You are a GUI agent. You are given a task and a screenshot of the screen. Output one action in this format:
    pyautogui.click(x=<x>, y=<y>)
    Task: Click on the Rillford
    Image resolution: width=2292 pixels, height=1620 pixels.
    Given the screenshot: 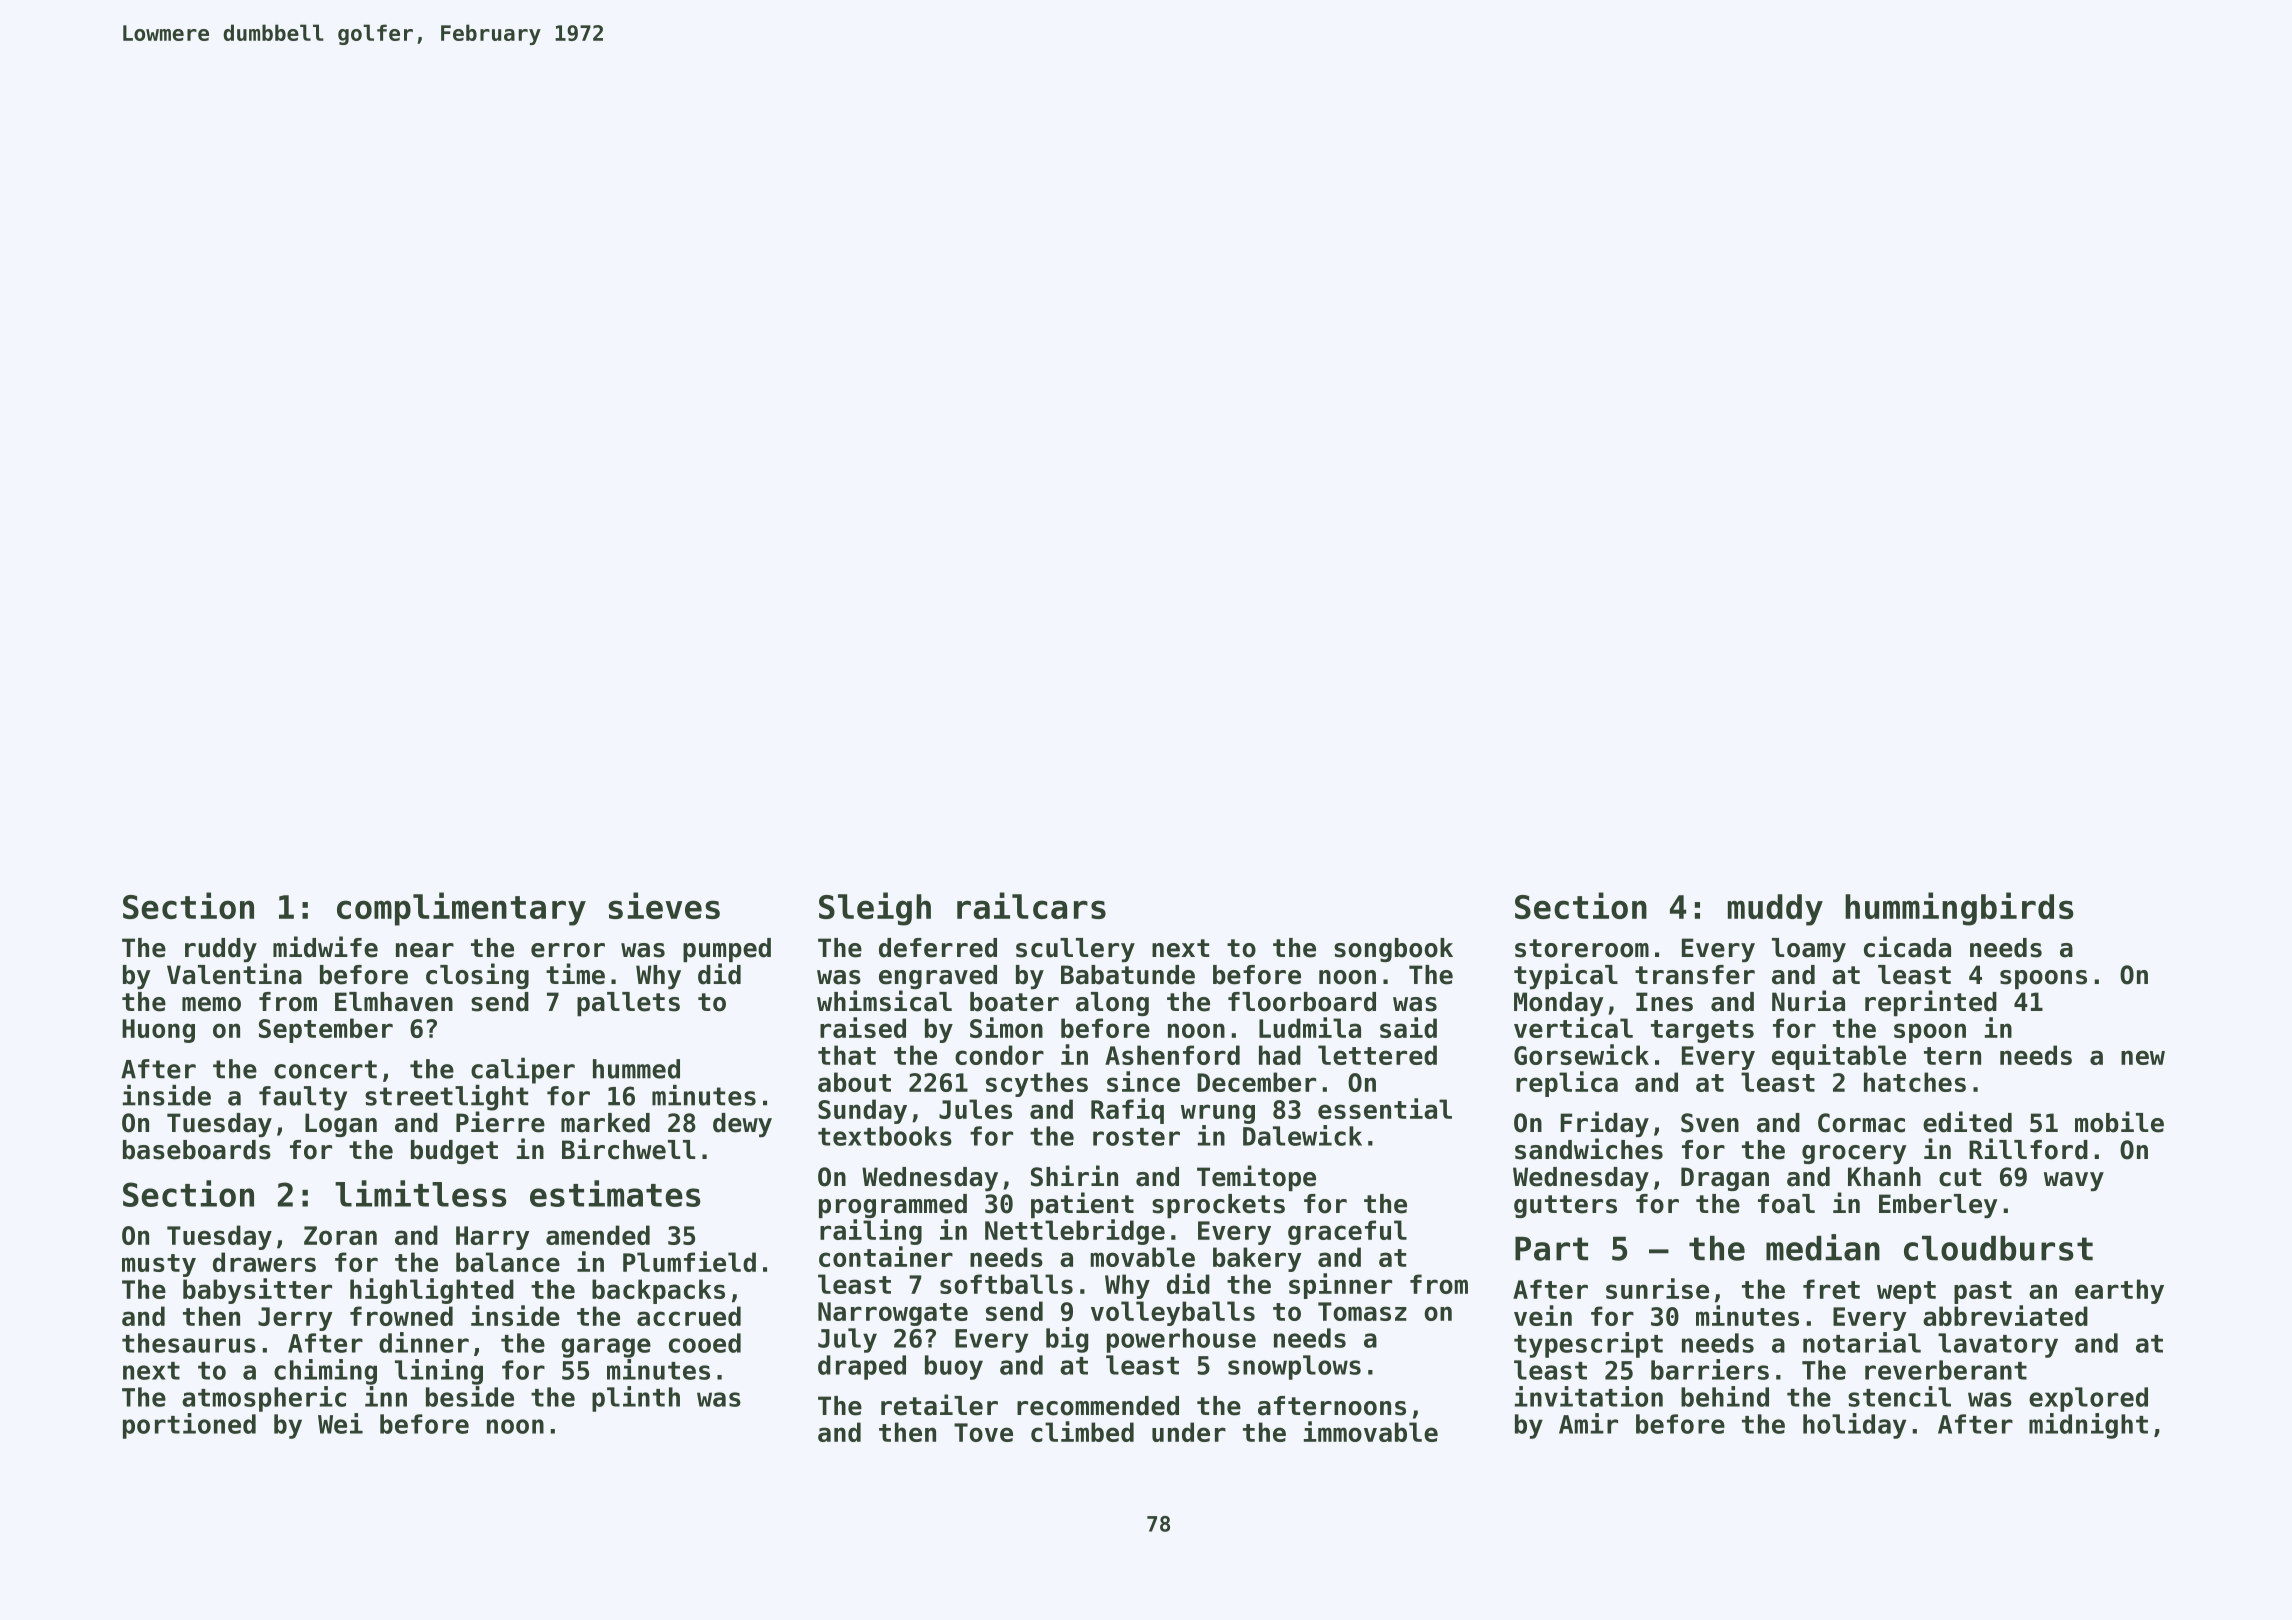 What is the action you would take?
    pyautogui.click(x=2028, y=1149)
